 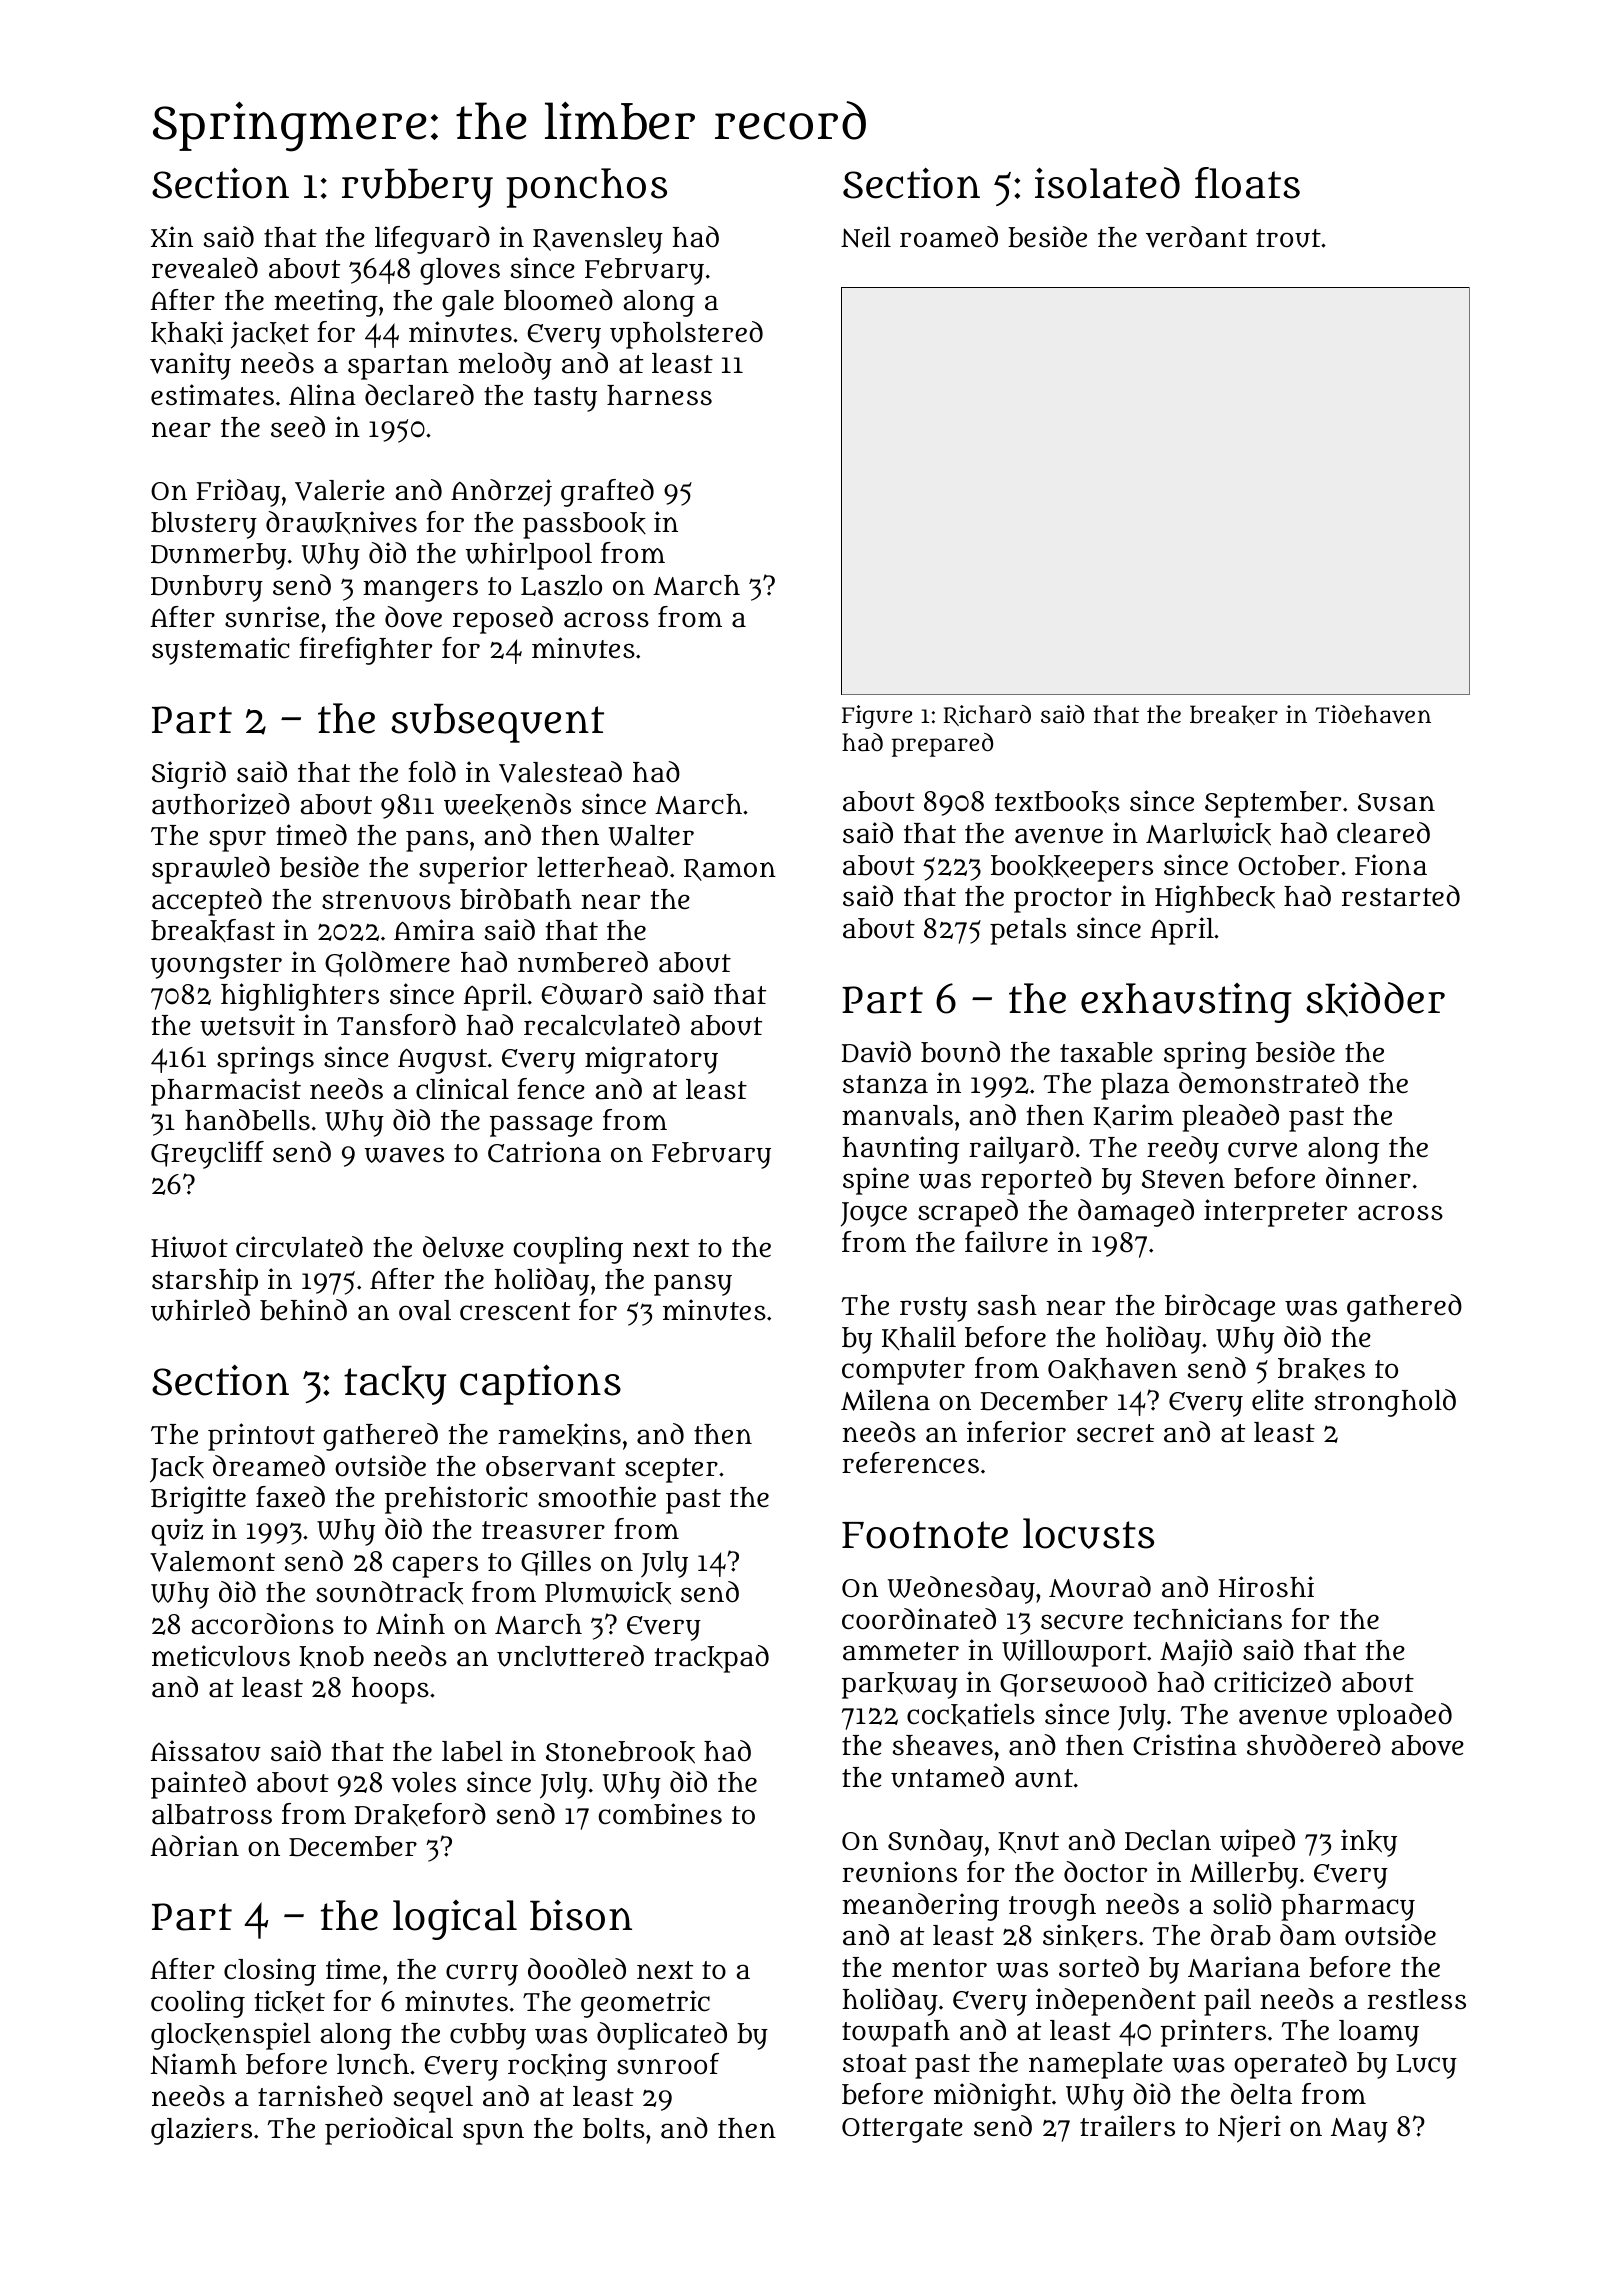 I want to click on Ramon, so click(x=730, y=870).
